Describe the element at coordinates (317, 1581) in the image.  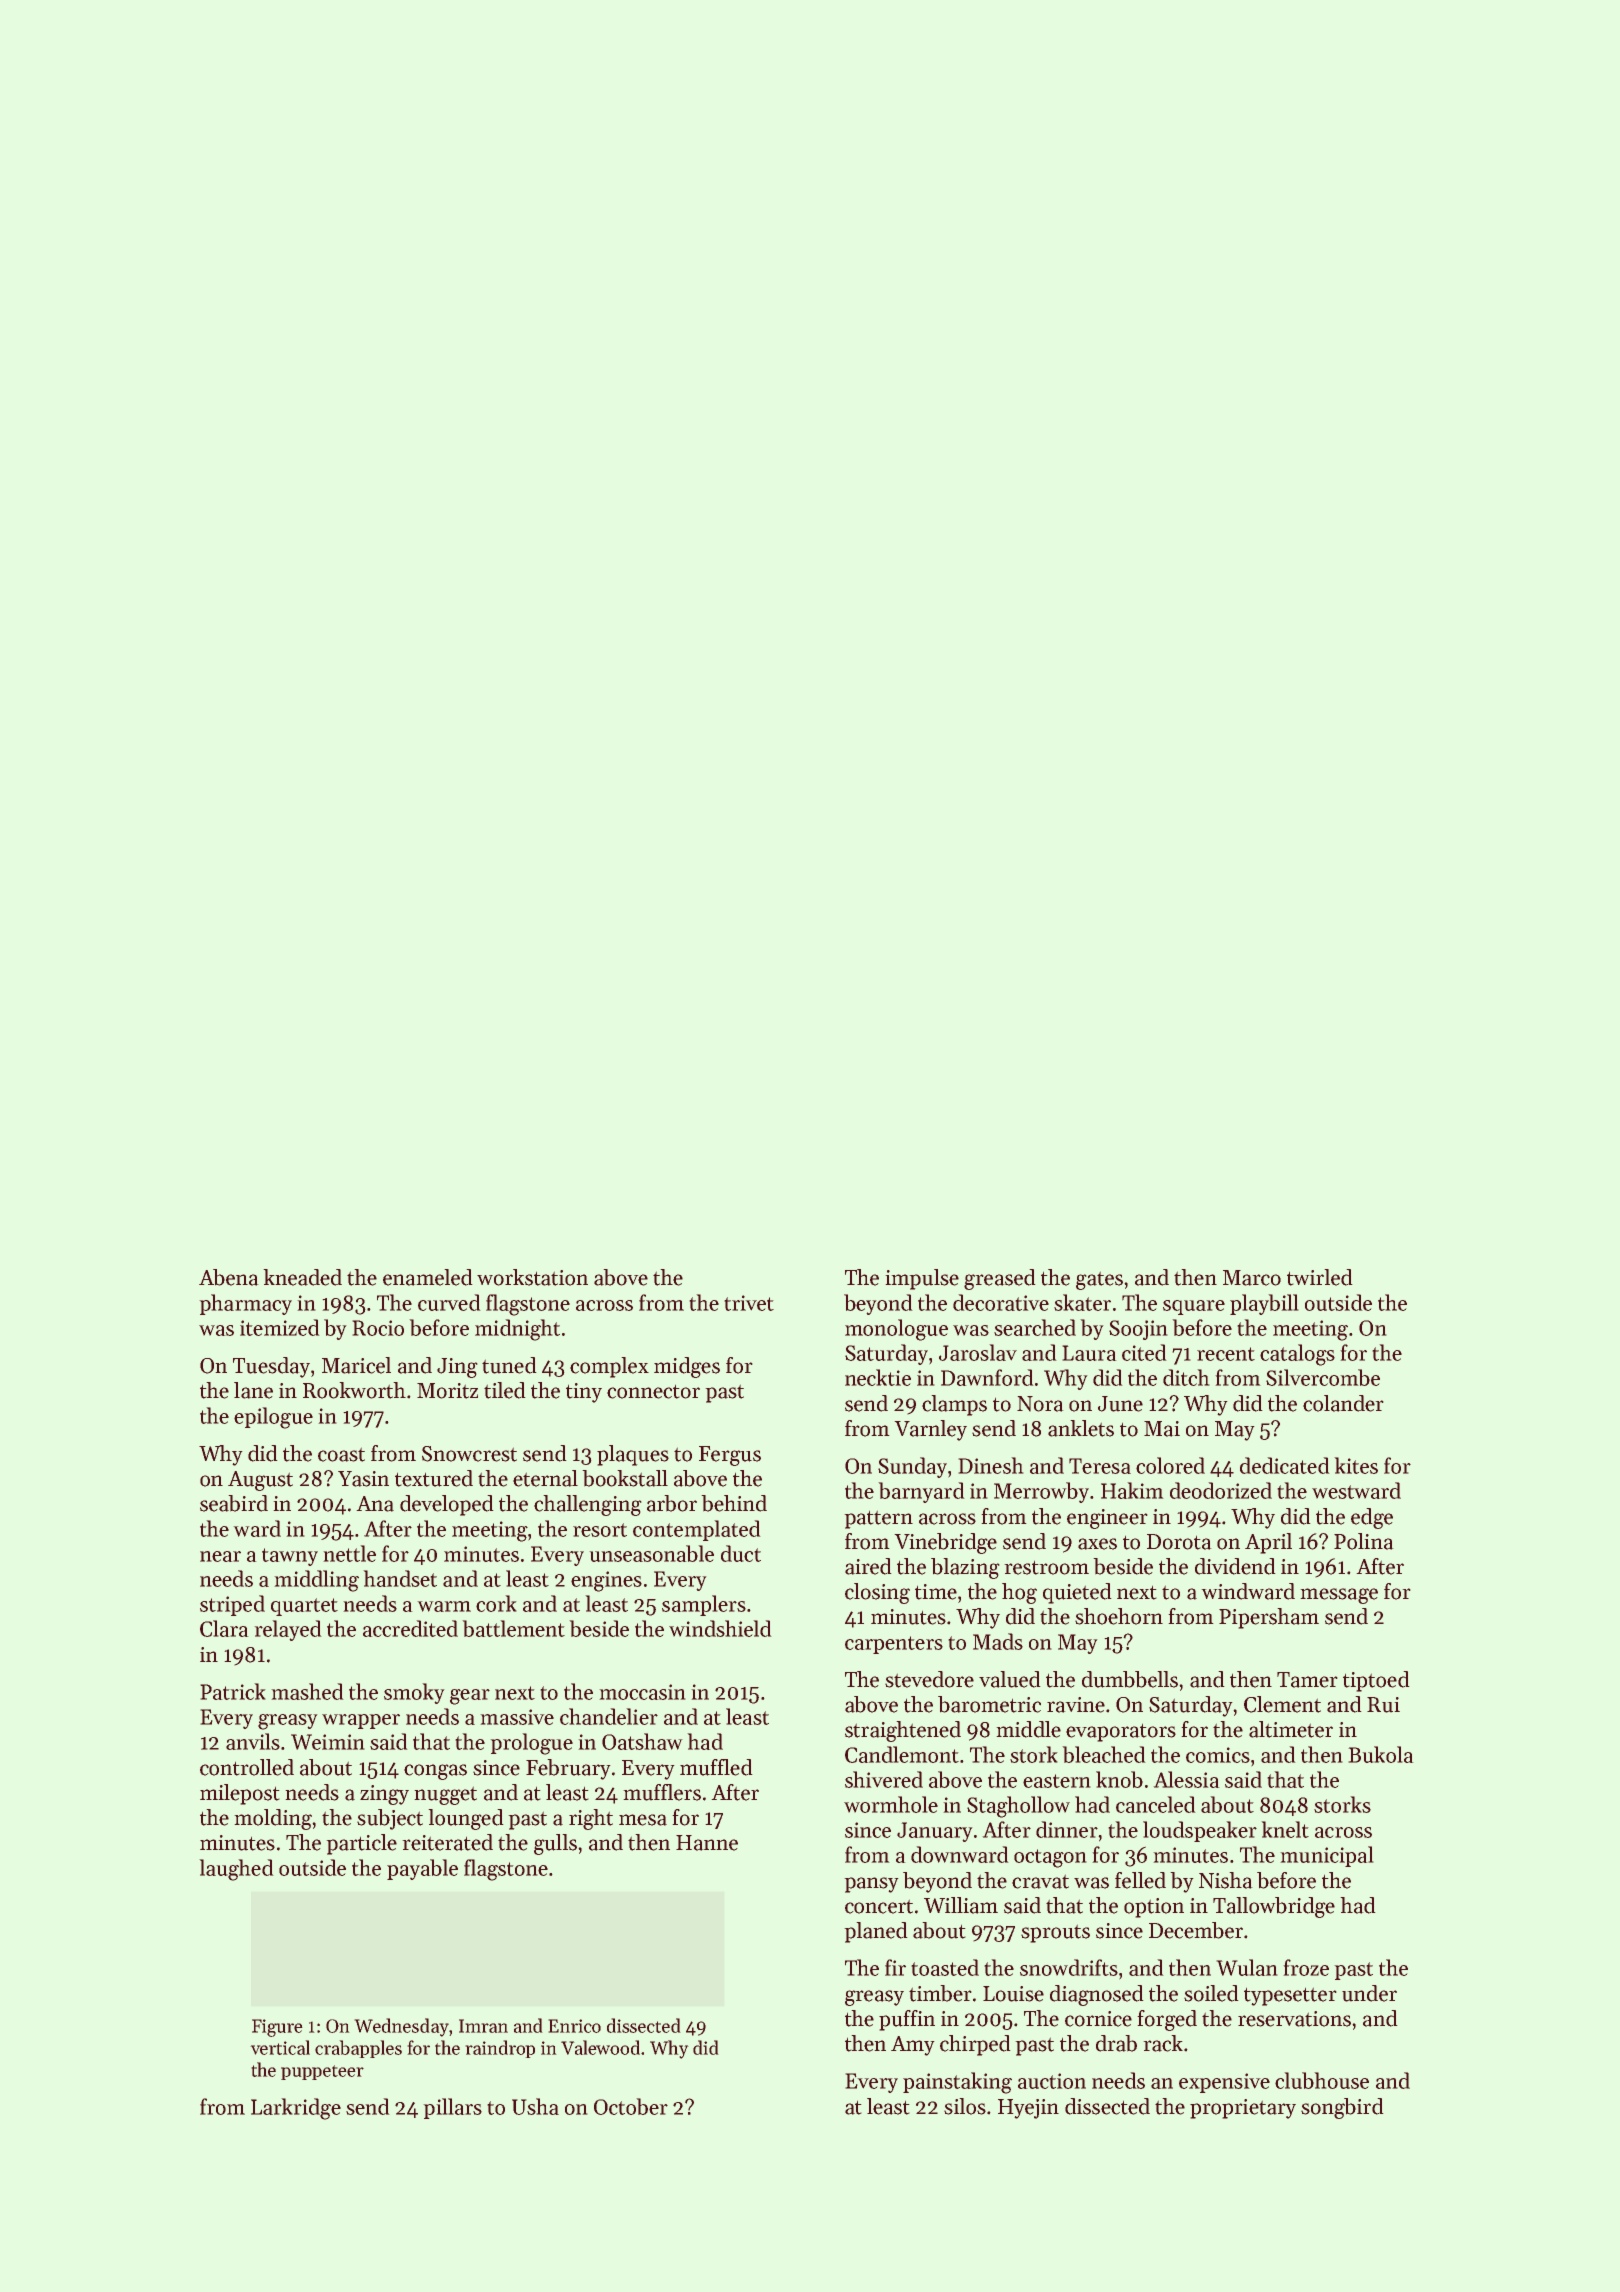
I see `middling` at that location.
